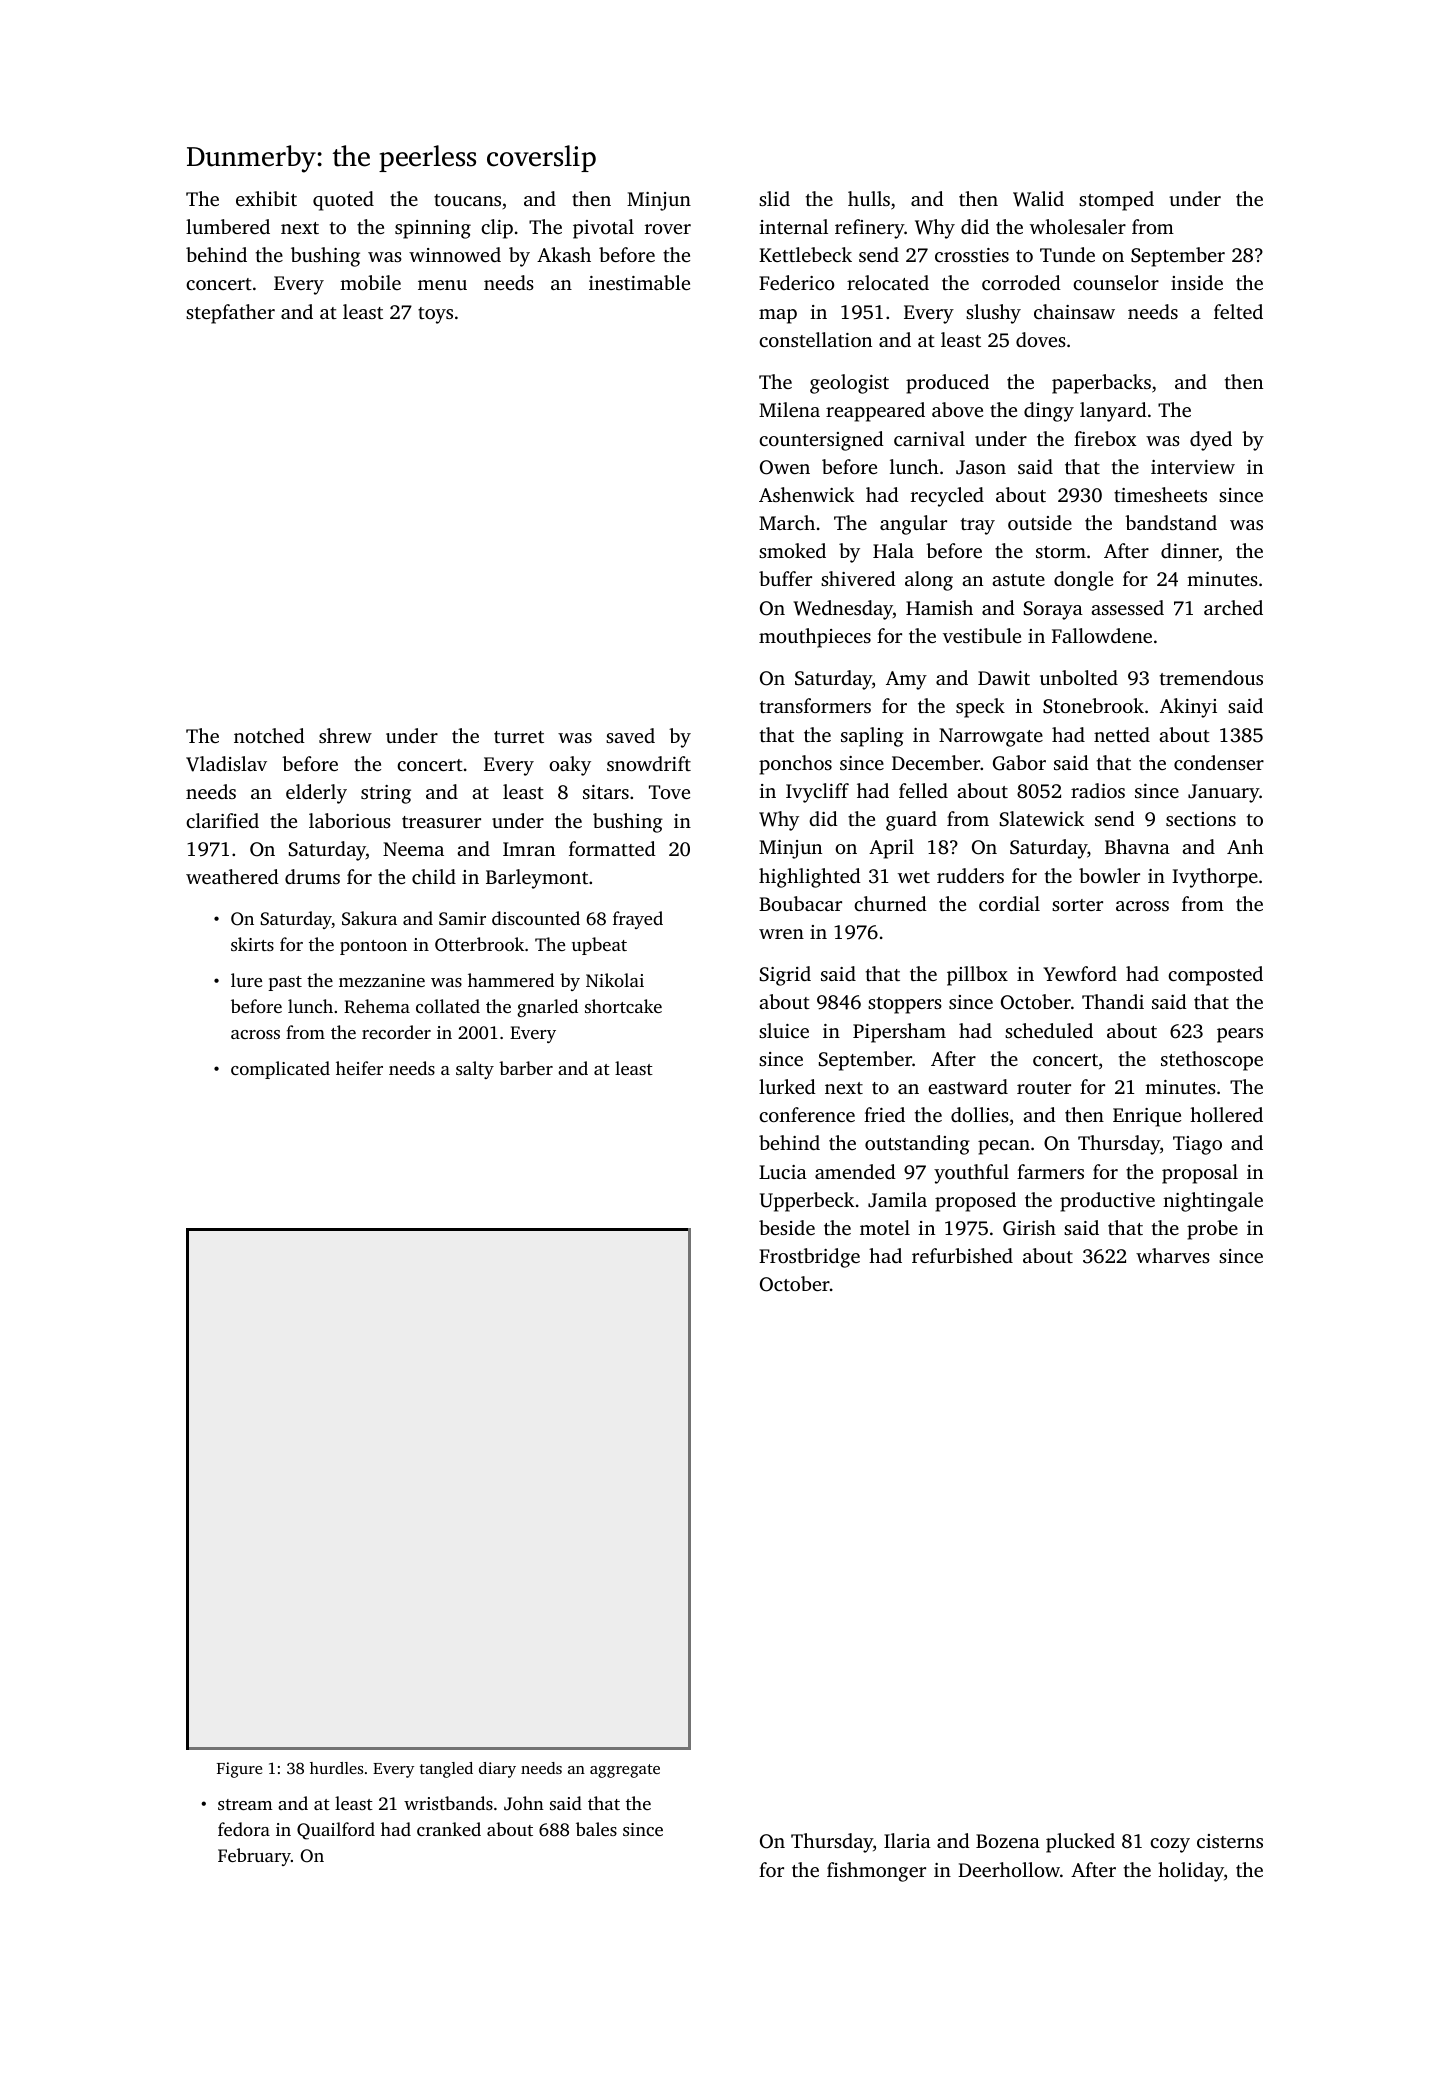 The width and height of the image is (1450, 2100). What do you see at coordinates (787, 1227) in the image?
I see `beside` at bounding box center [787, 1227].
